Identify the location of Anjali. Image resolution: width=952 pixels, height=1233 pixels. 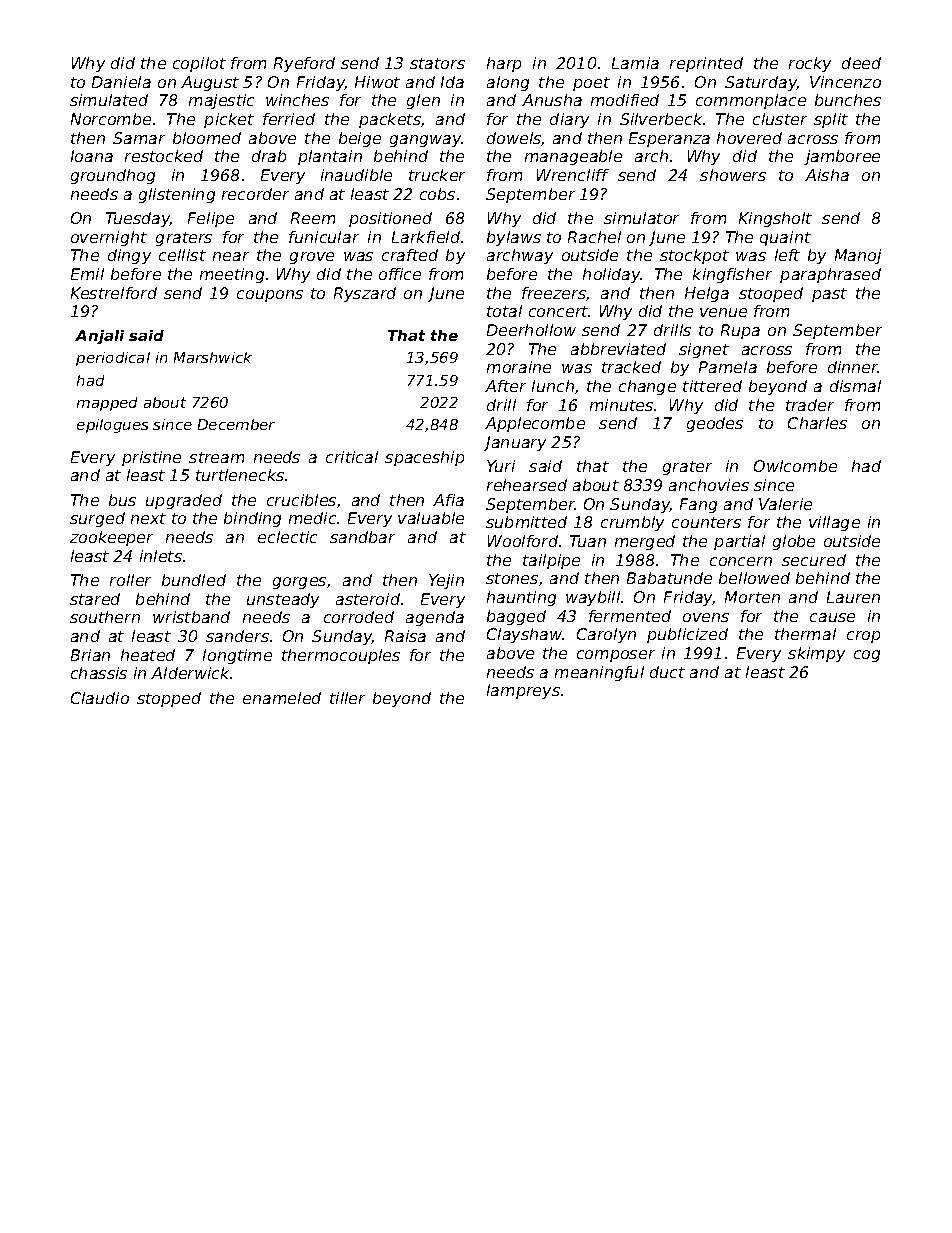
(99, 337).
